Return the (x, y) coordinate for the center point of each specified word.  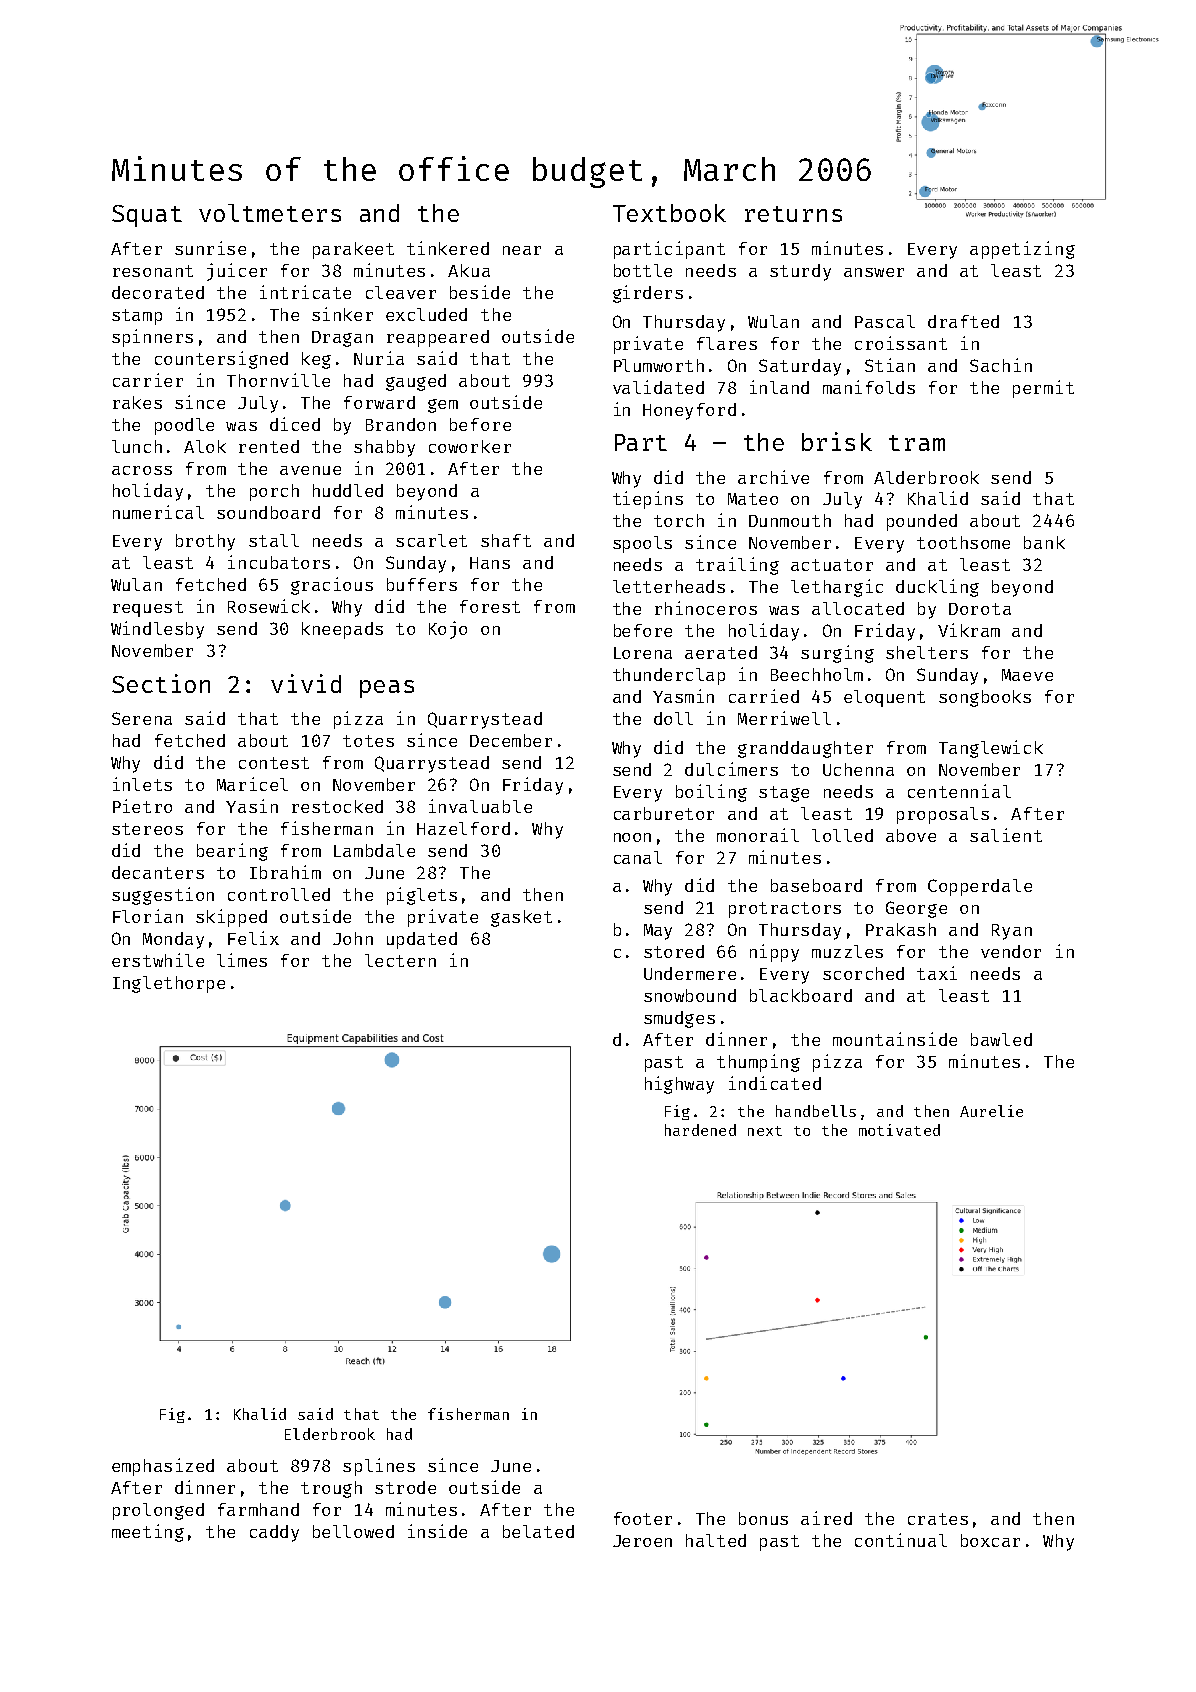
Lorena (643, 653)
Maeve (1027, 675)
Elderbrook (330, 1434)
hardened (700, 1130)
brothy (205, 542)
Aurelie (991, 1111)
